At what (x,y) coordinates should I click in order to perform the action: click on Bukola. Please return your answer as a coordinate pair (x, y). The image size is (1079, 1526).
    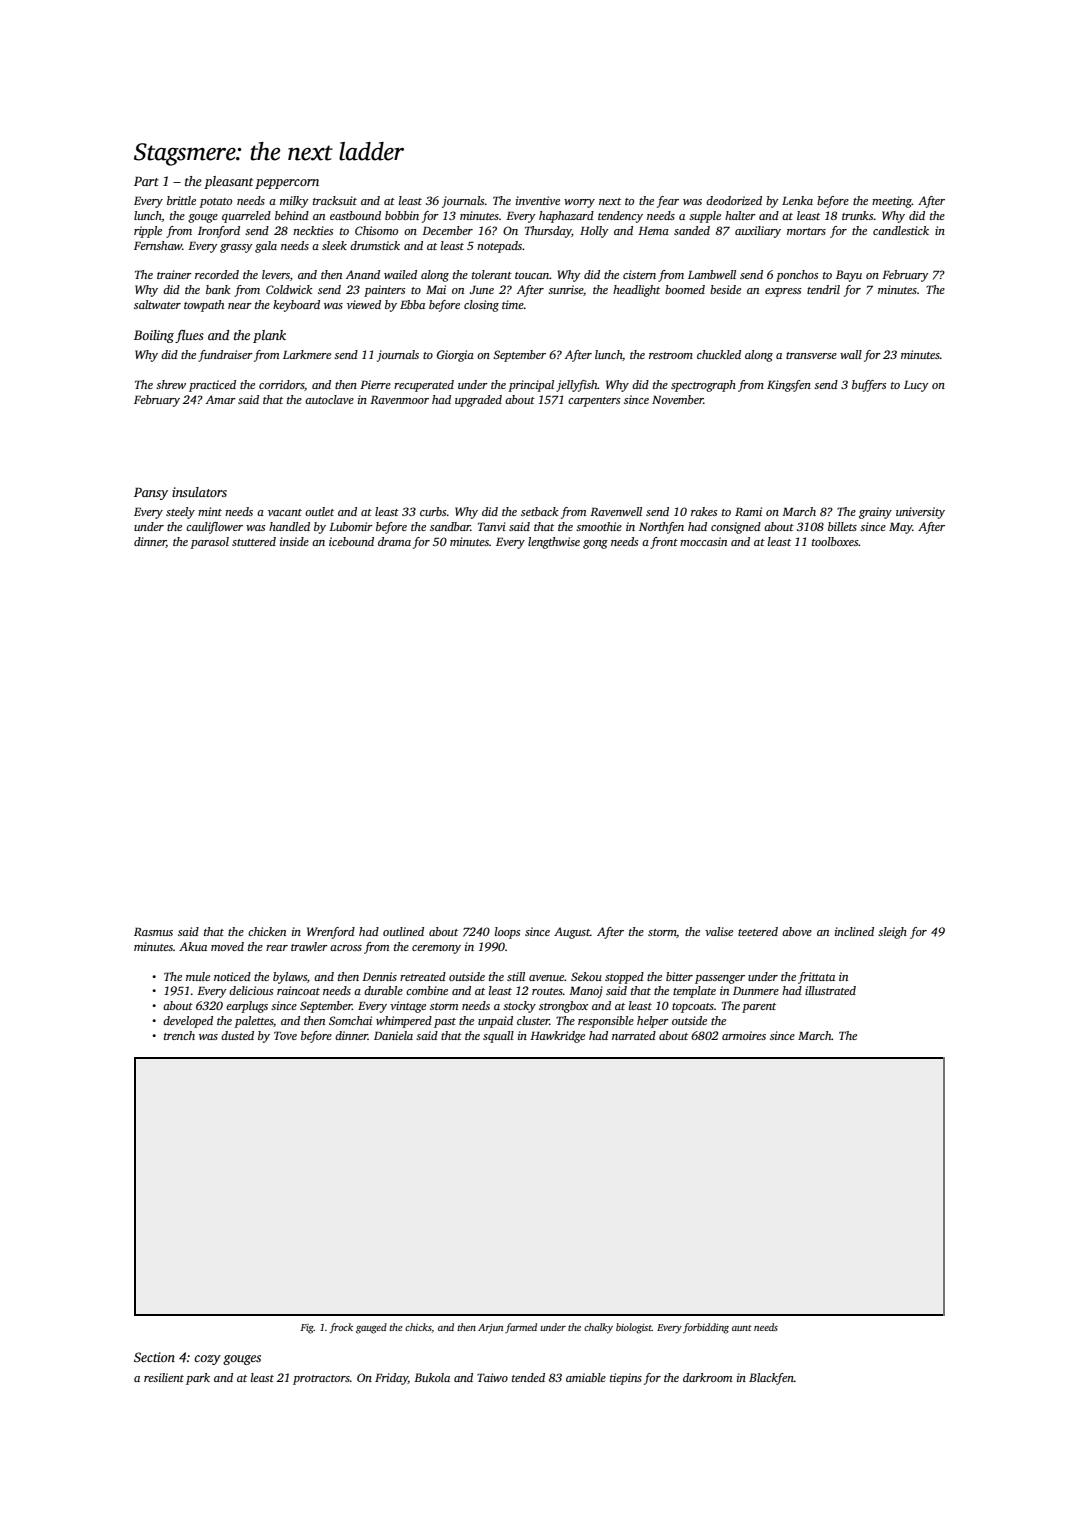
    Looking at the image, I should click on (432, 1377).
